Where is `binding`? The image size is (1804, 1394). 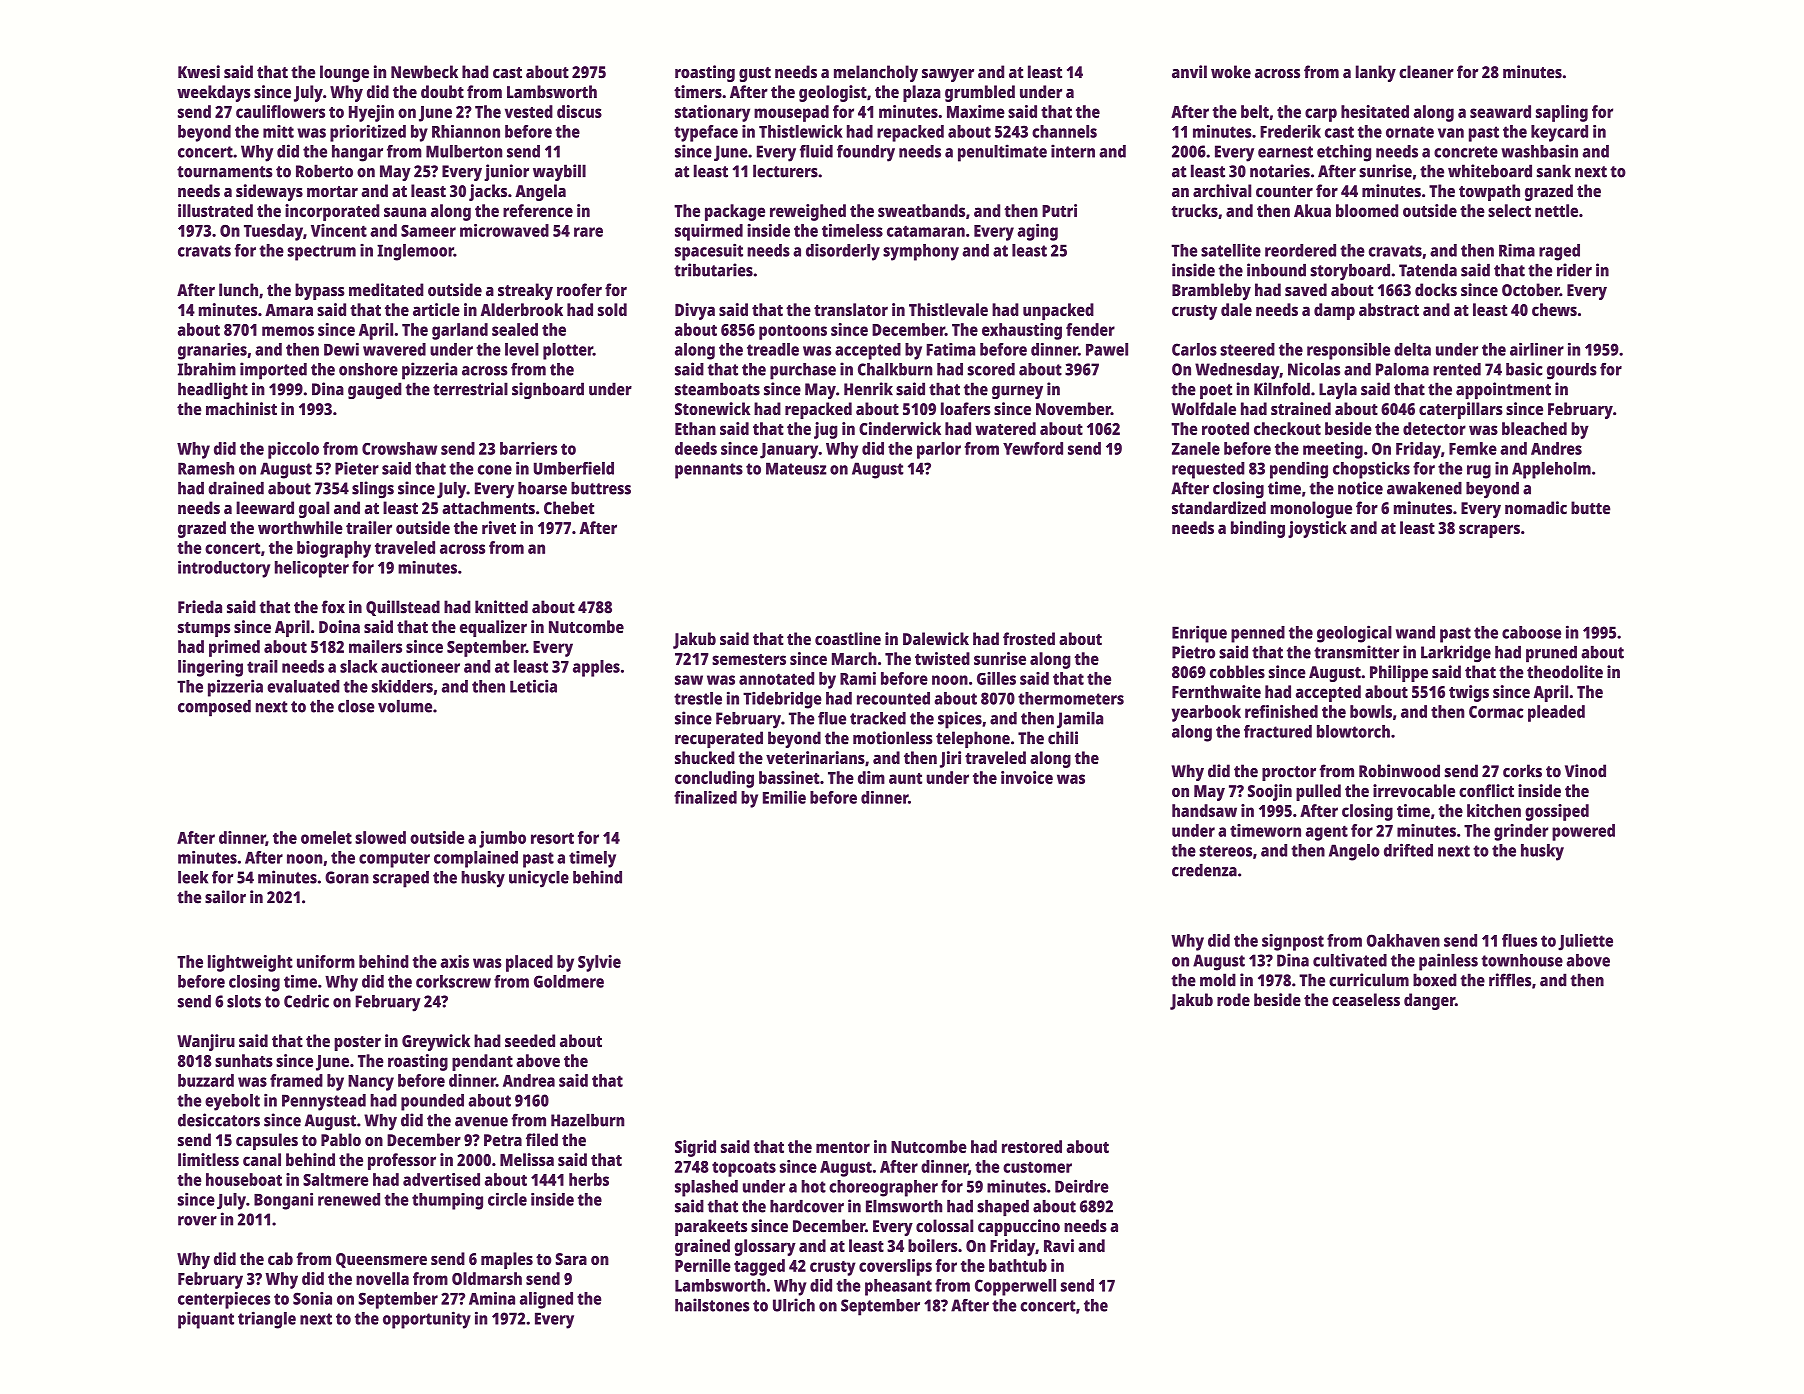 binding is located at coordinates (1258, 529).
